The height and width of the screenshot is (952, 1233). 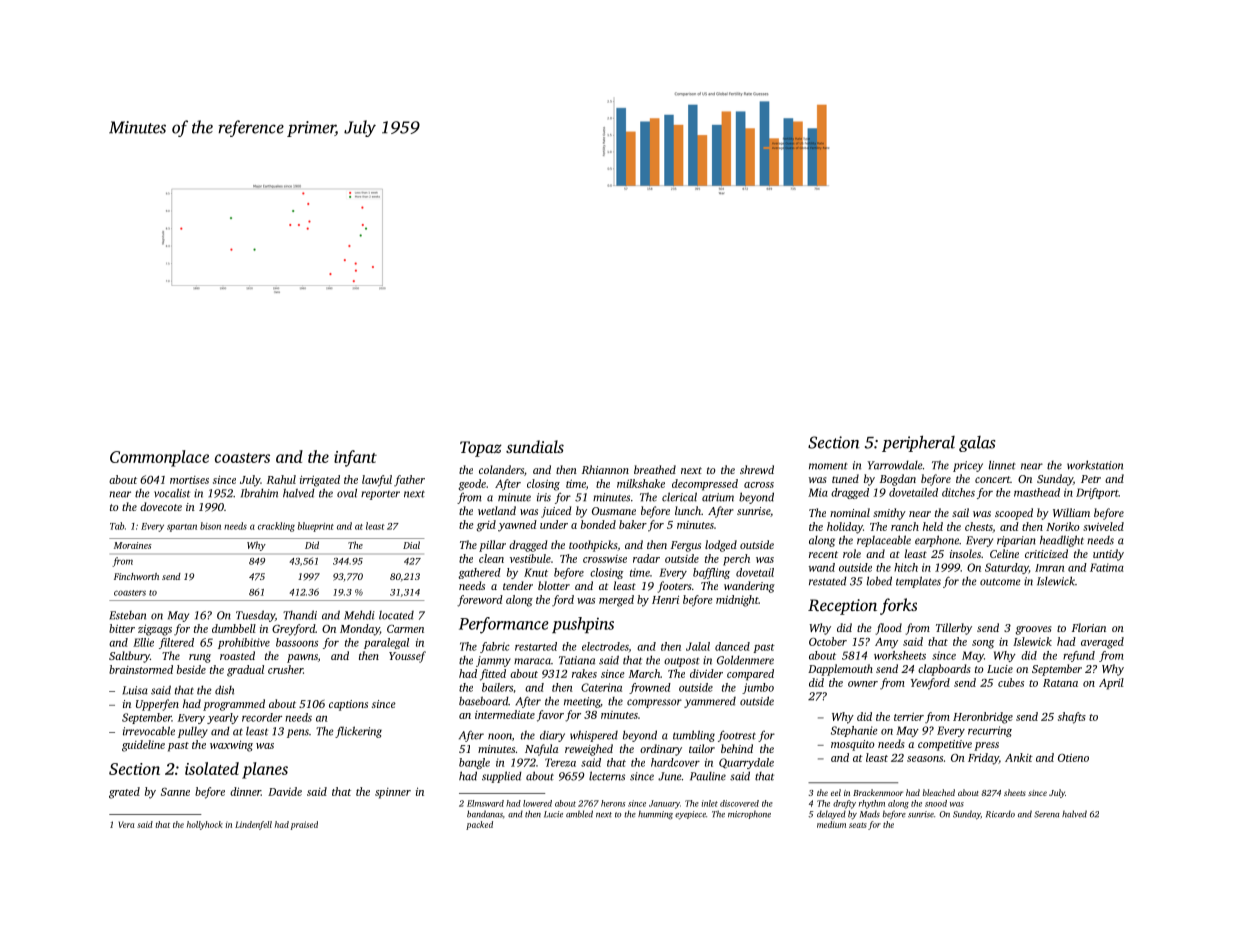 What do you see at coordinates (614, 511) in the screenshot?
I see `Ousmane` at bounding box center [614, 511].
